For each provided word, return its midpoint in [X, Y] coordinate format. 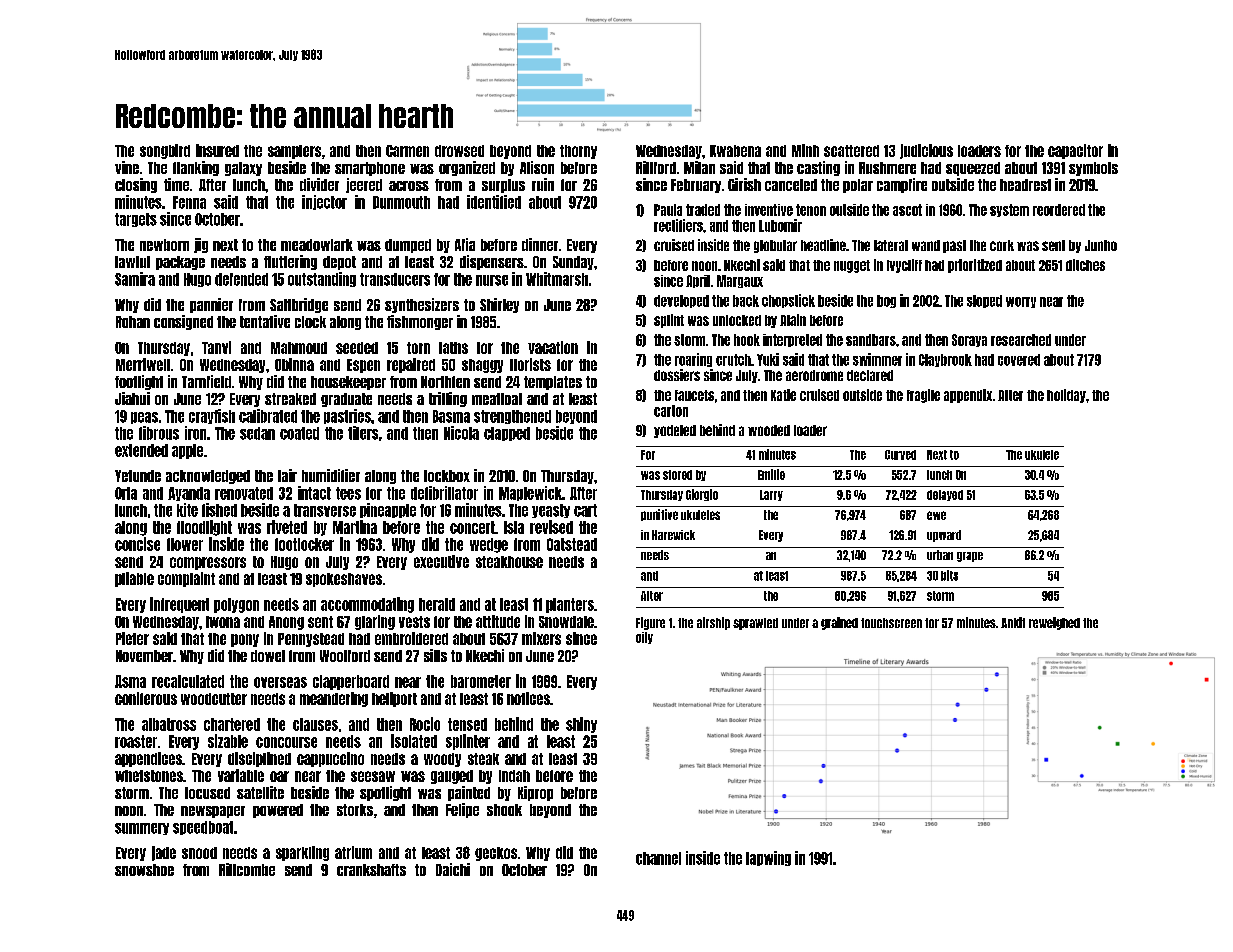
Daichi [453, 869]
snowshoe [144, 870]
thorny [578, 152]
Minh [805, 150]
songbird [165, 151]
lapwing [768, 858]
